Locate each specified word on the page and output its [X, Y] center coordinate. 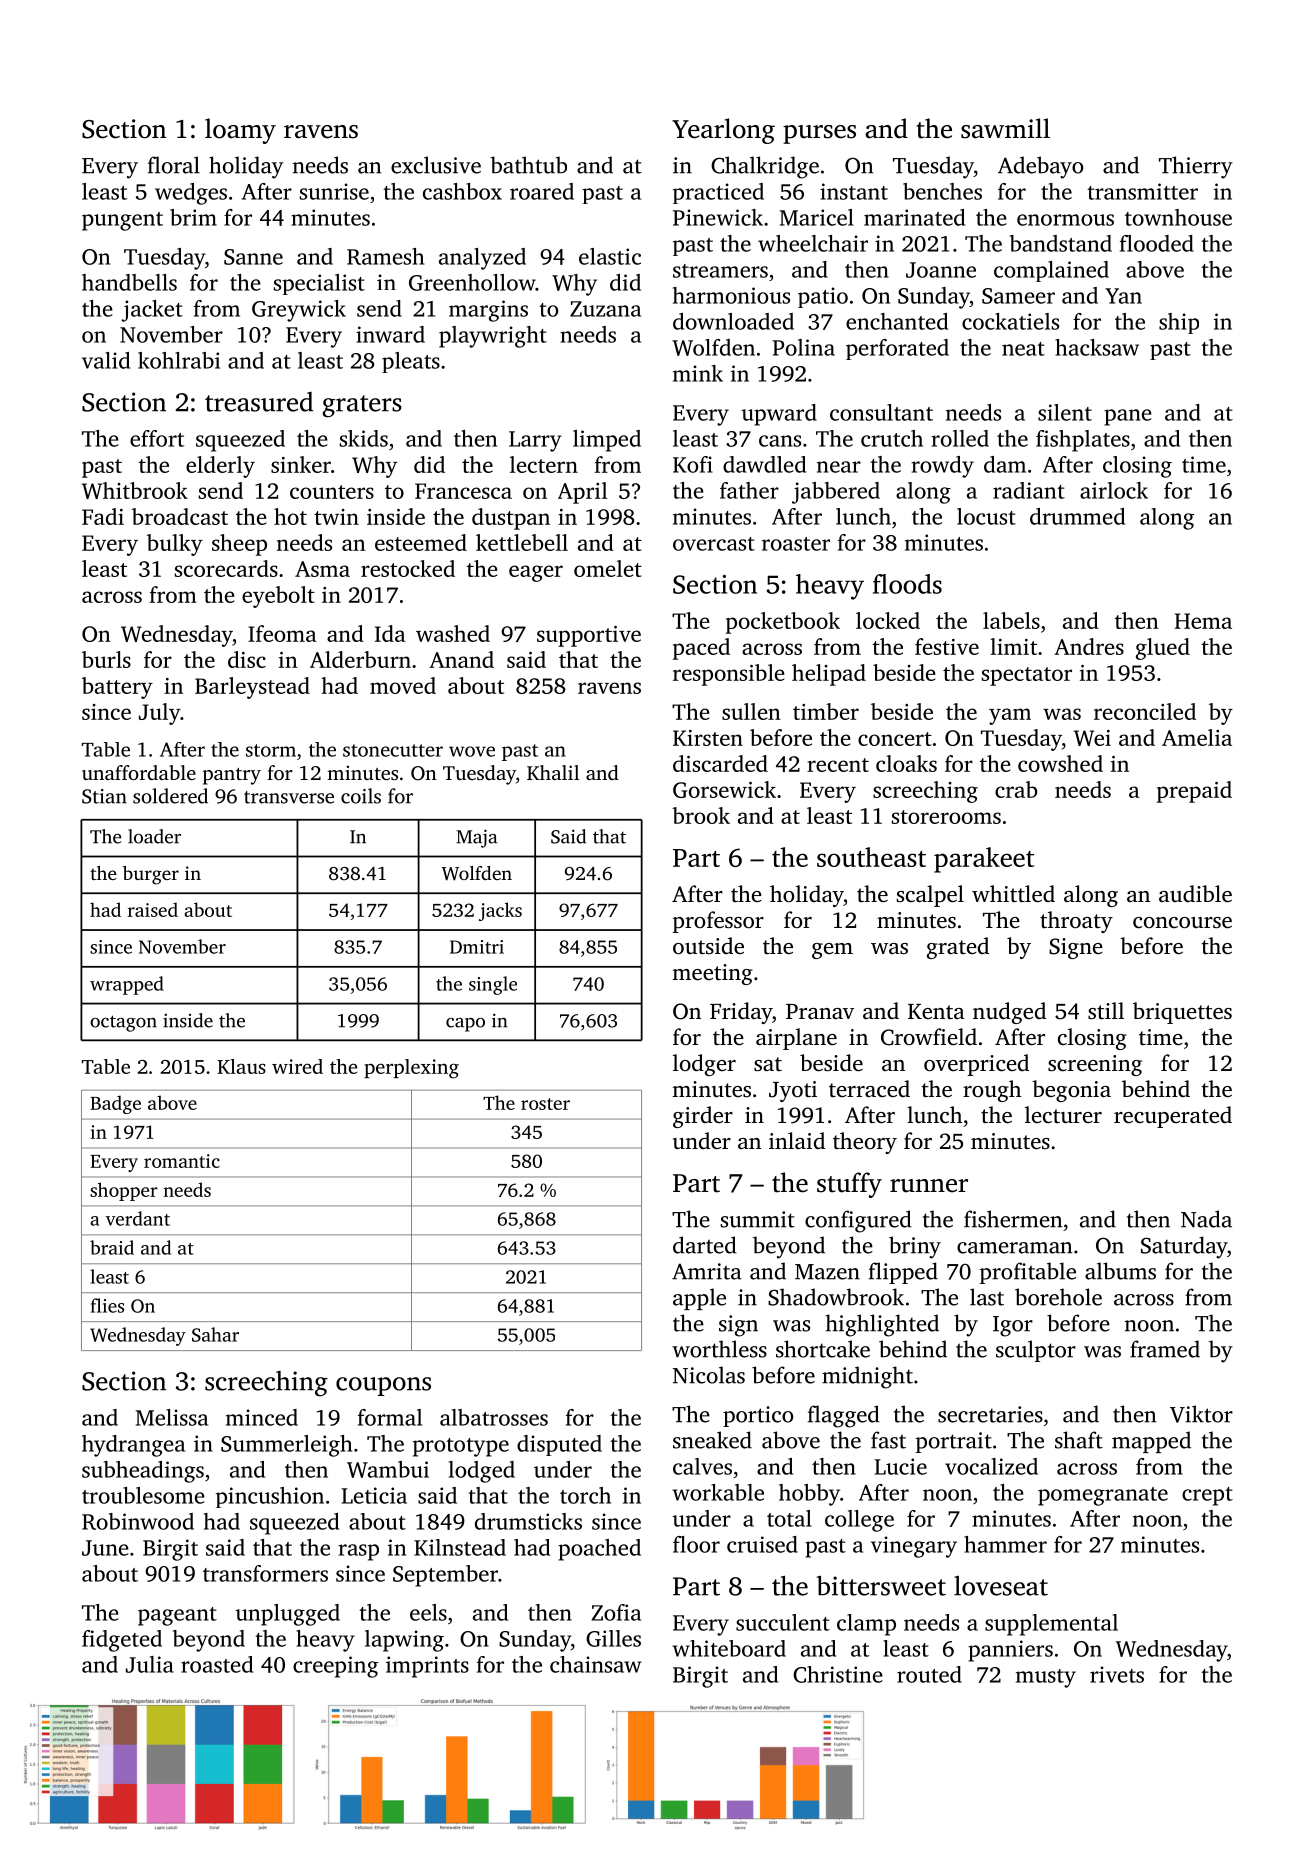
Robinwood [138, 1521]
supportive [589, 636]
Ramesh [385, 256]
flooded [1157, 243]
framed [1165, 1349]
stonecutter [393, 750]
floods [907, 584]
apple [699, 1299]
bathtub [528, 165]
